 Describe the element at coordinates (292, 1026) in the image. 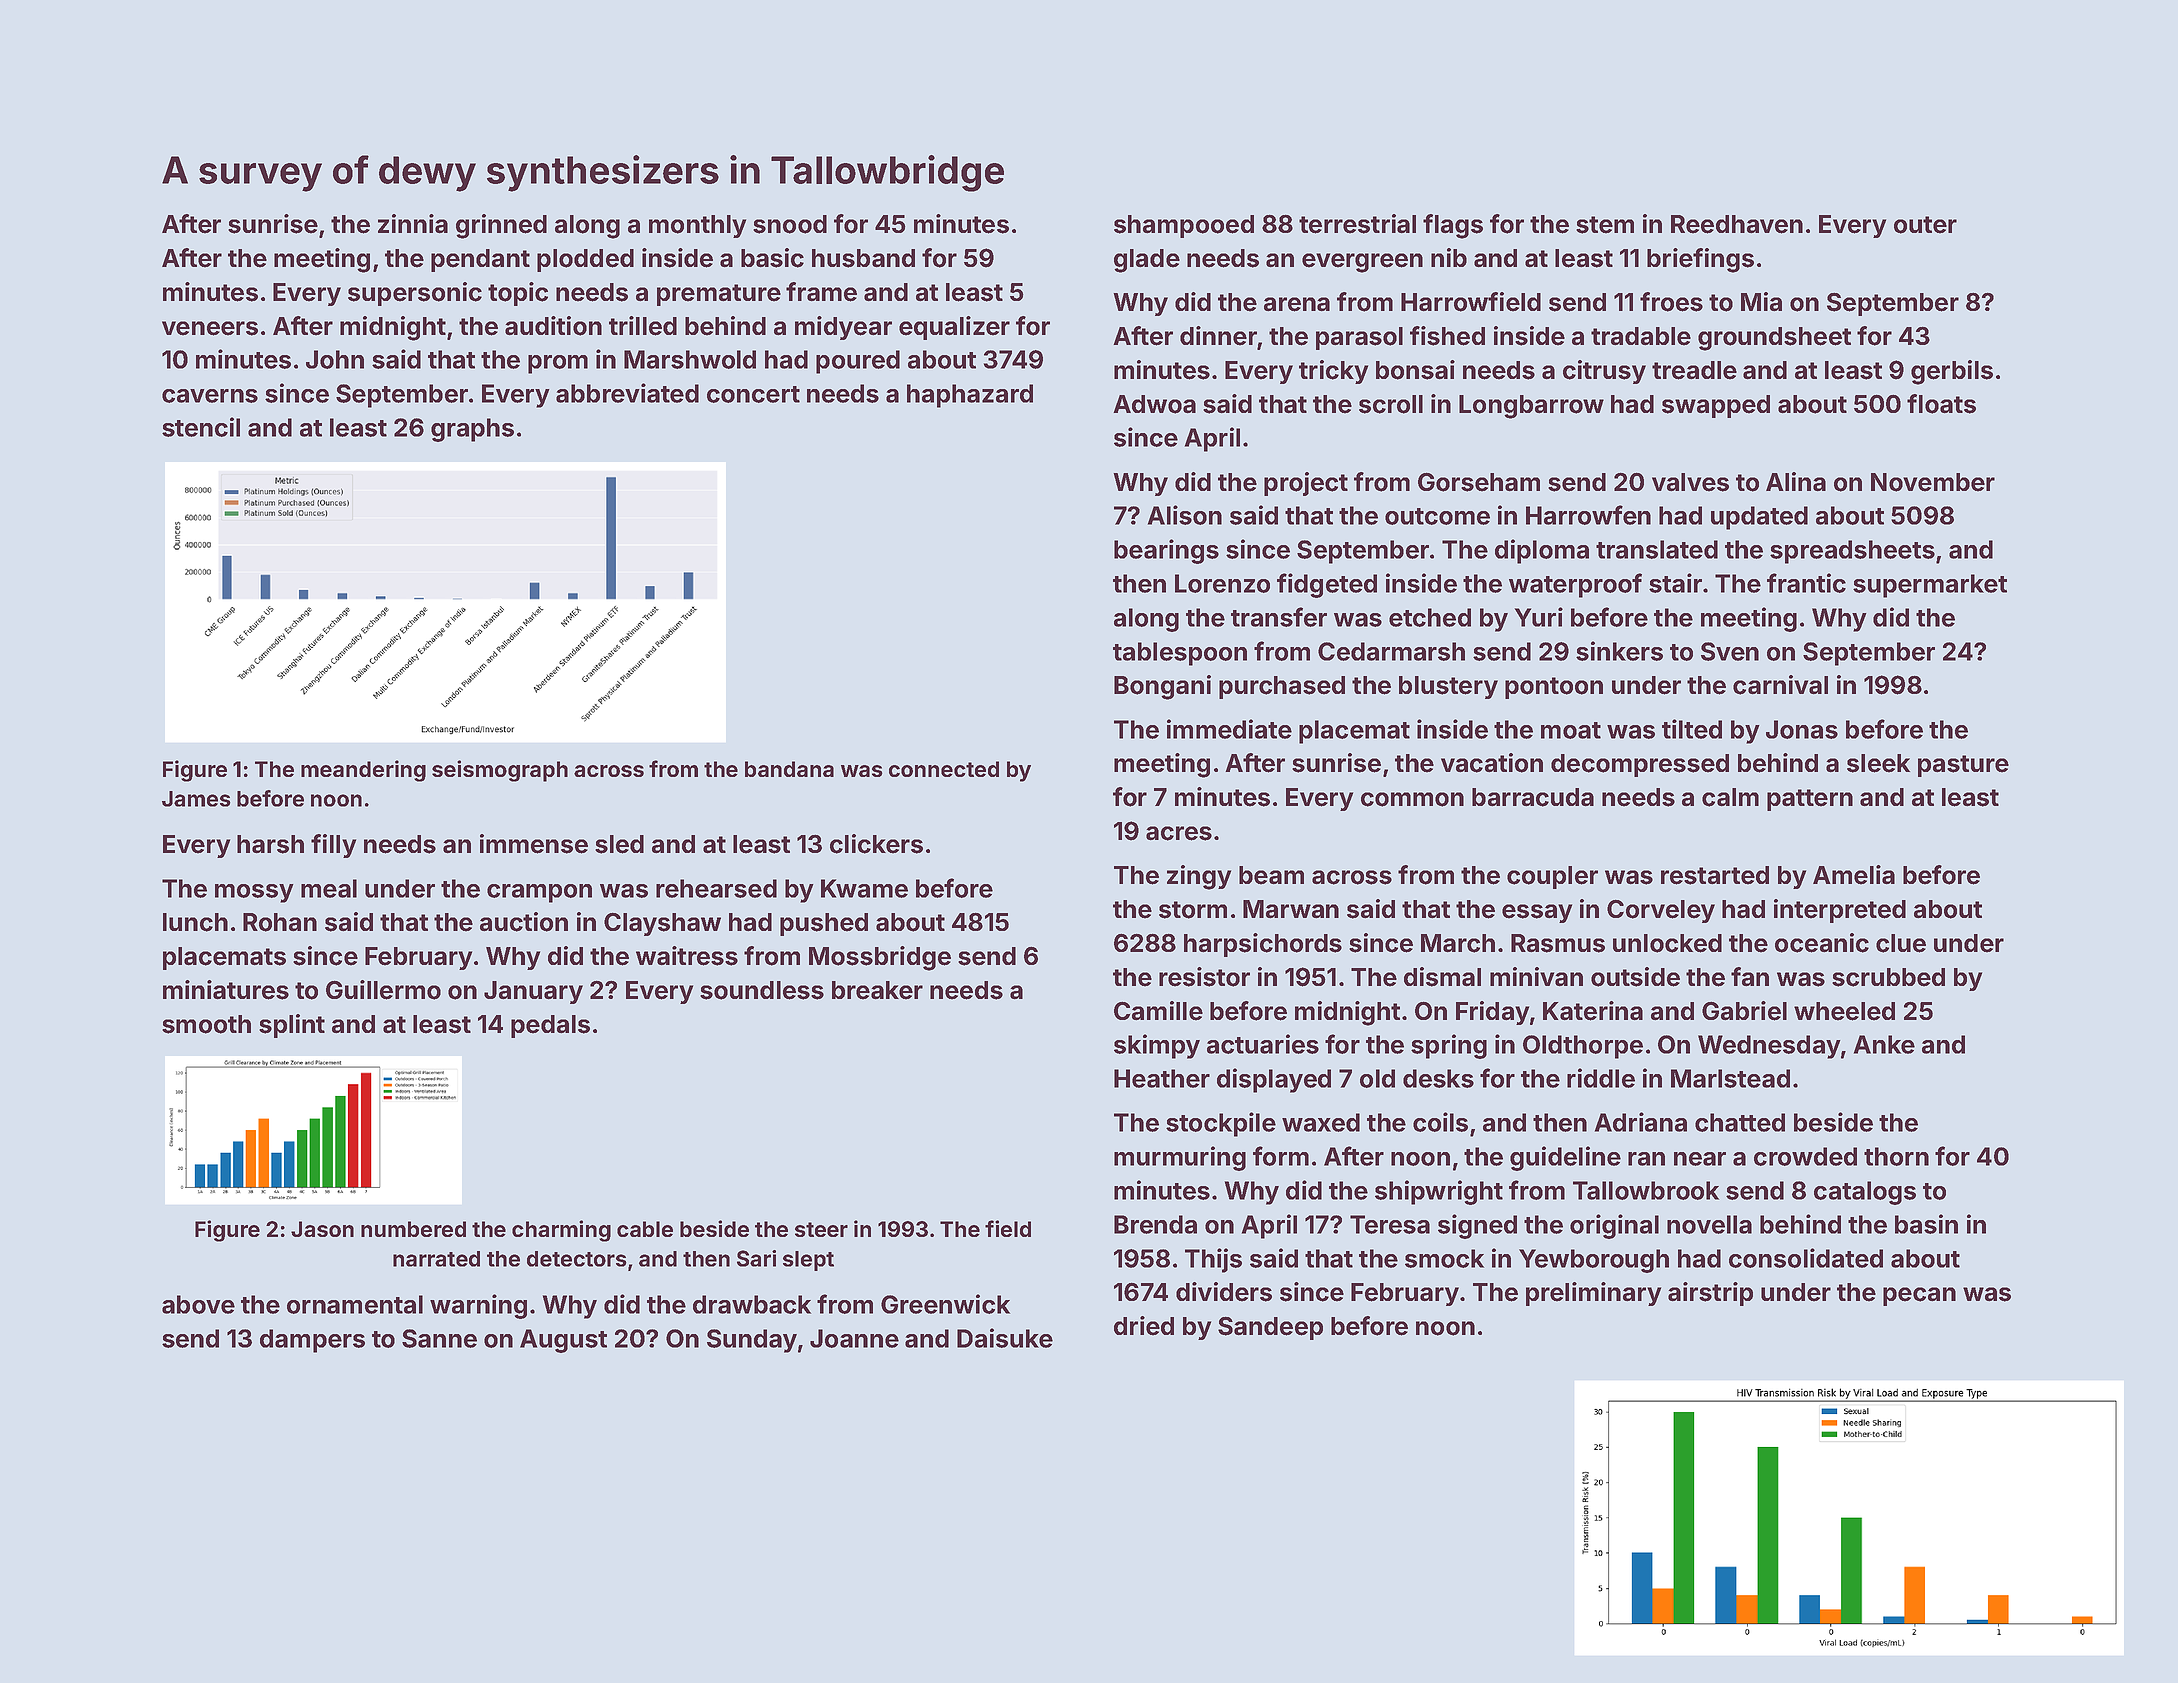

I see `splint` at that location.
